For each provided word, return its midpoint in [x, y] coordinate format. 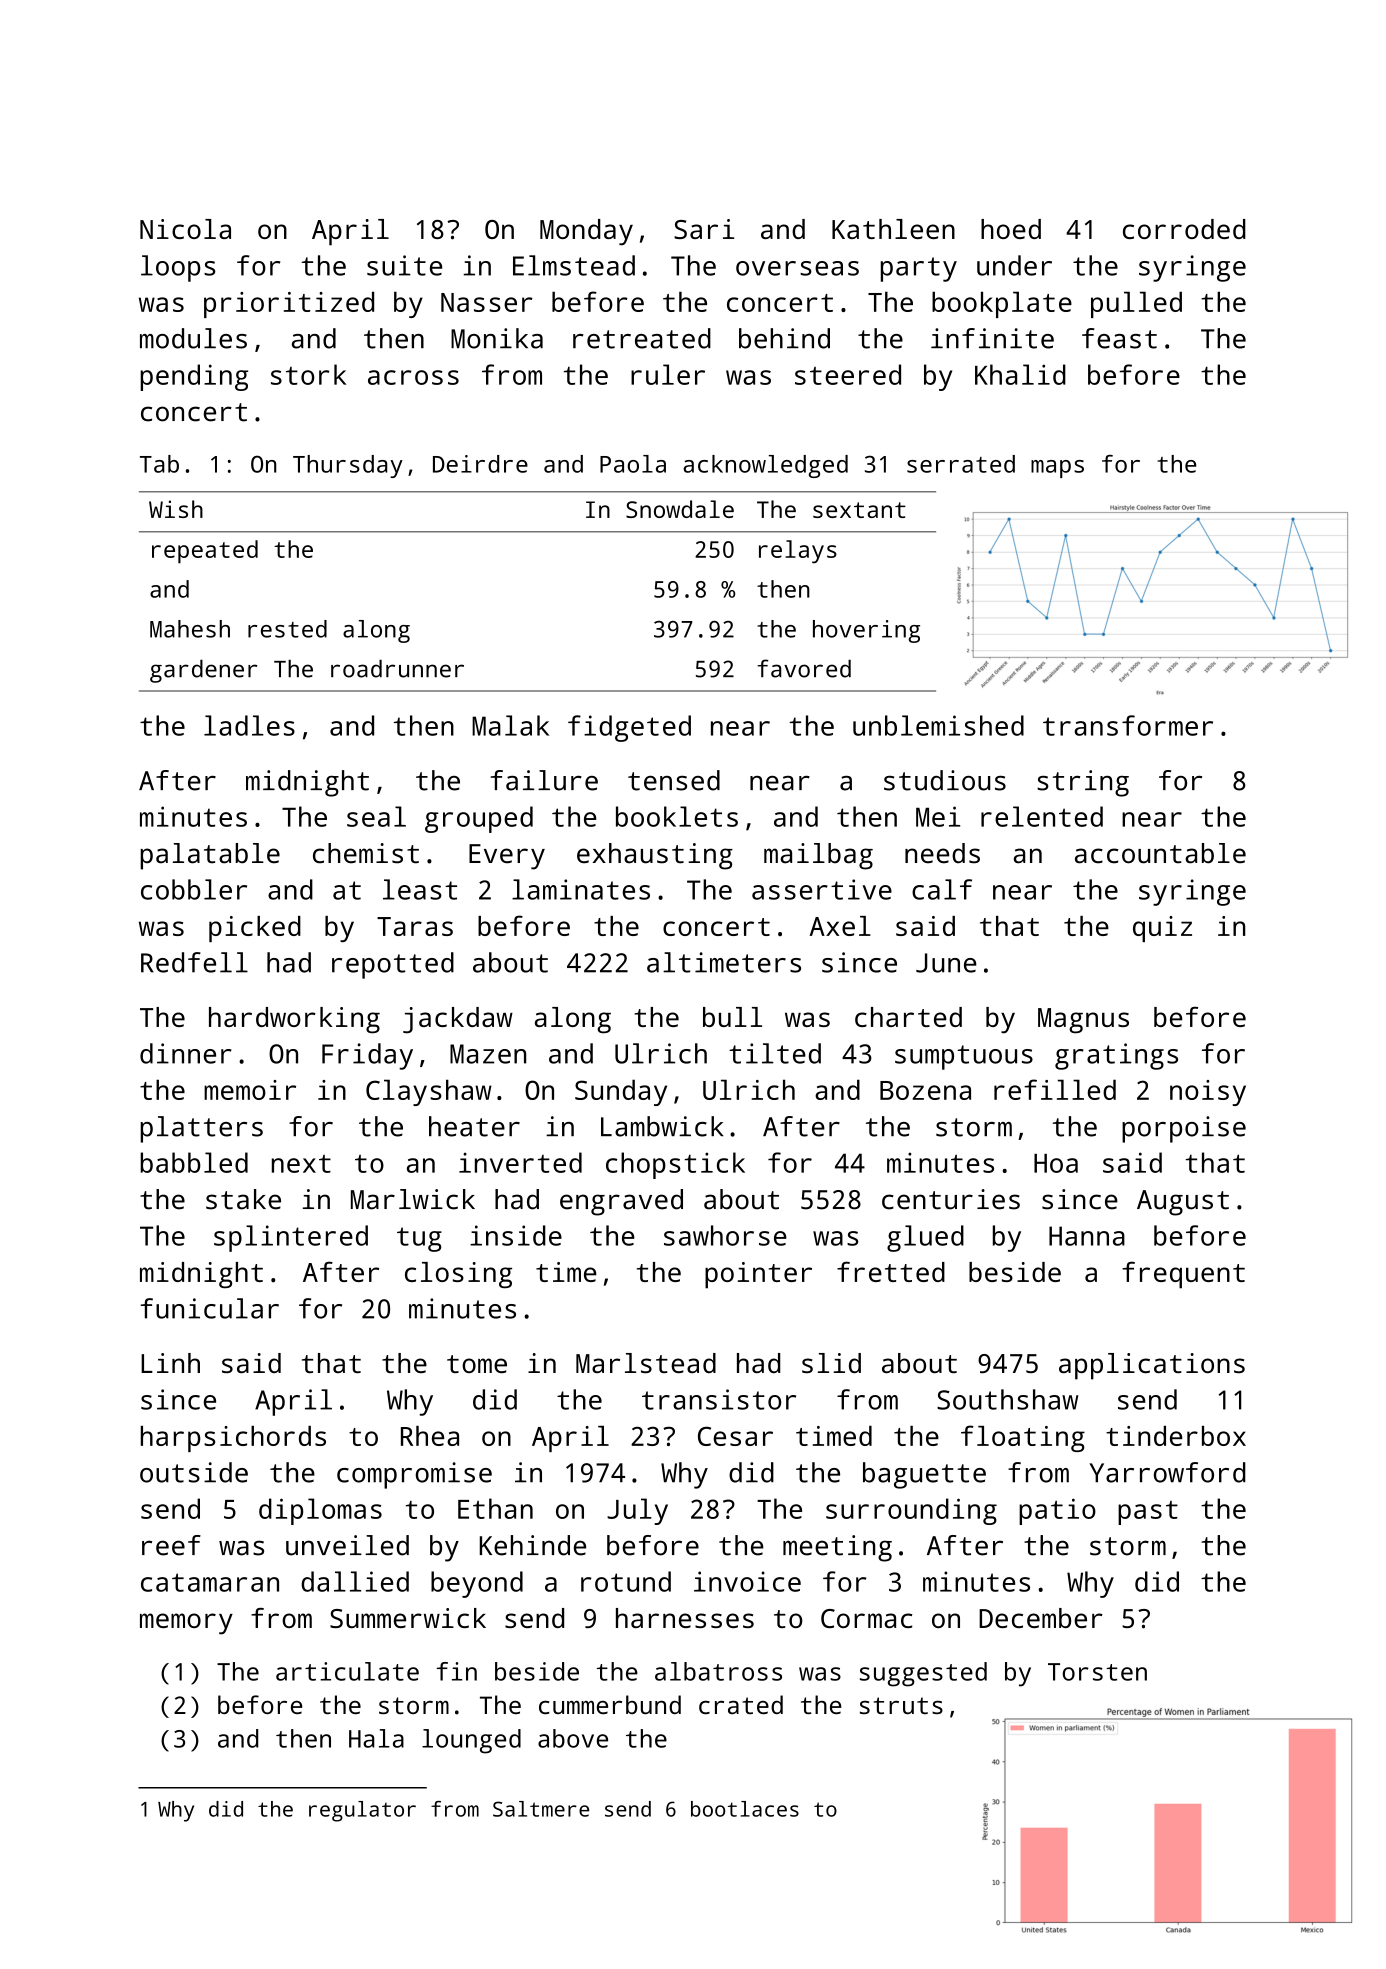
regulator [362, 1811]
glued [925, 1238]
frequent [1183, 1275]
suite [404, 265]
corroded [1184, 229]
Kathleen [893, 229]
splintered [291, 1238]
